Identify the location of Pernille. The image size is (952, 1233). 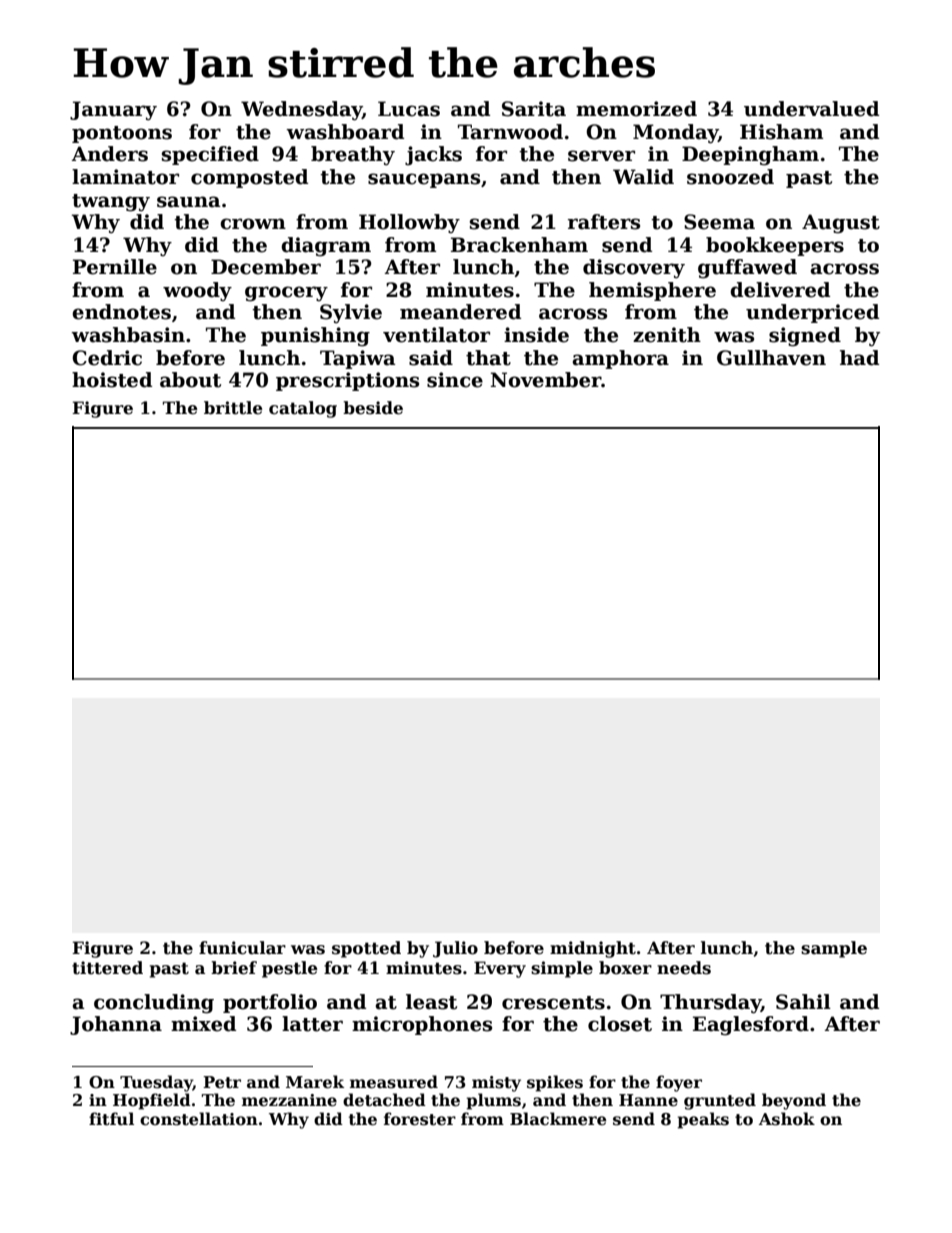
(115, 267).
